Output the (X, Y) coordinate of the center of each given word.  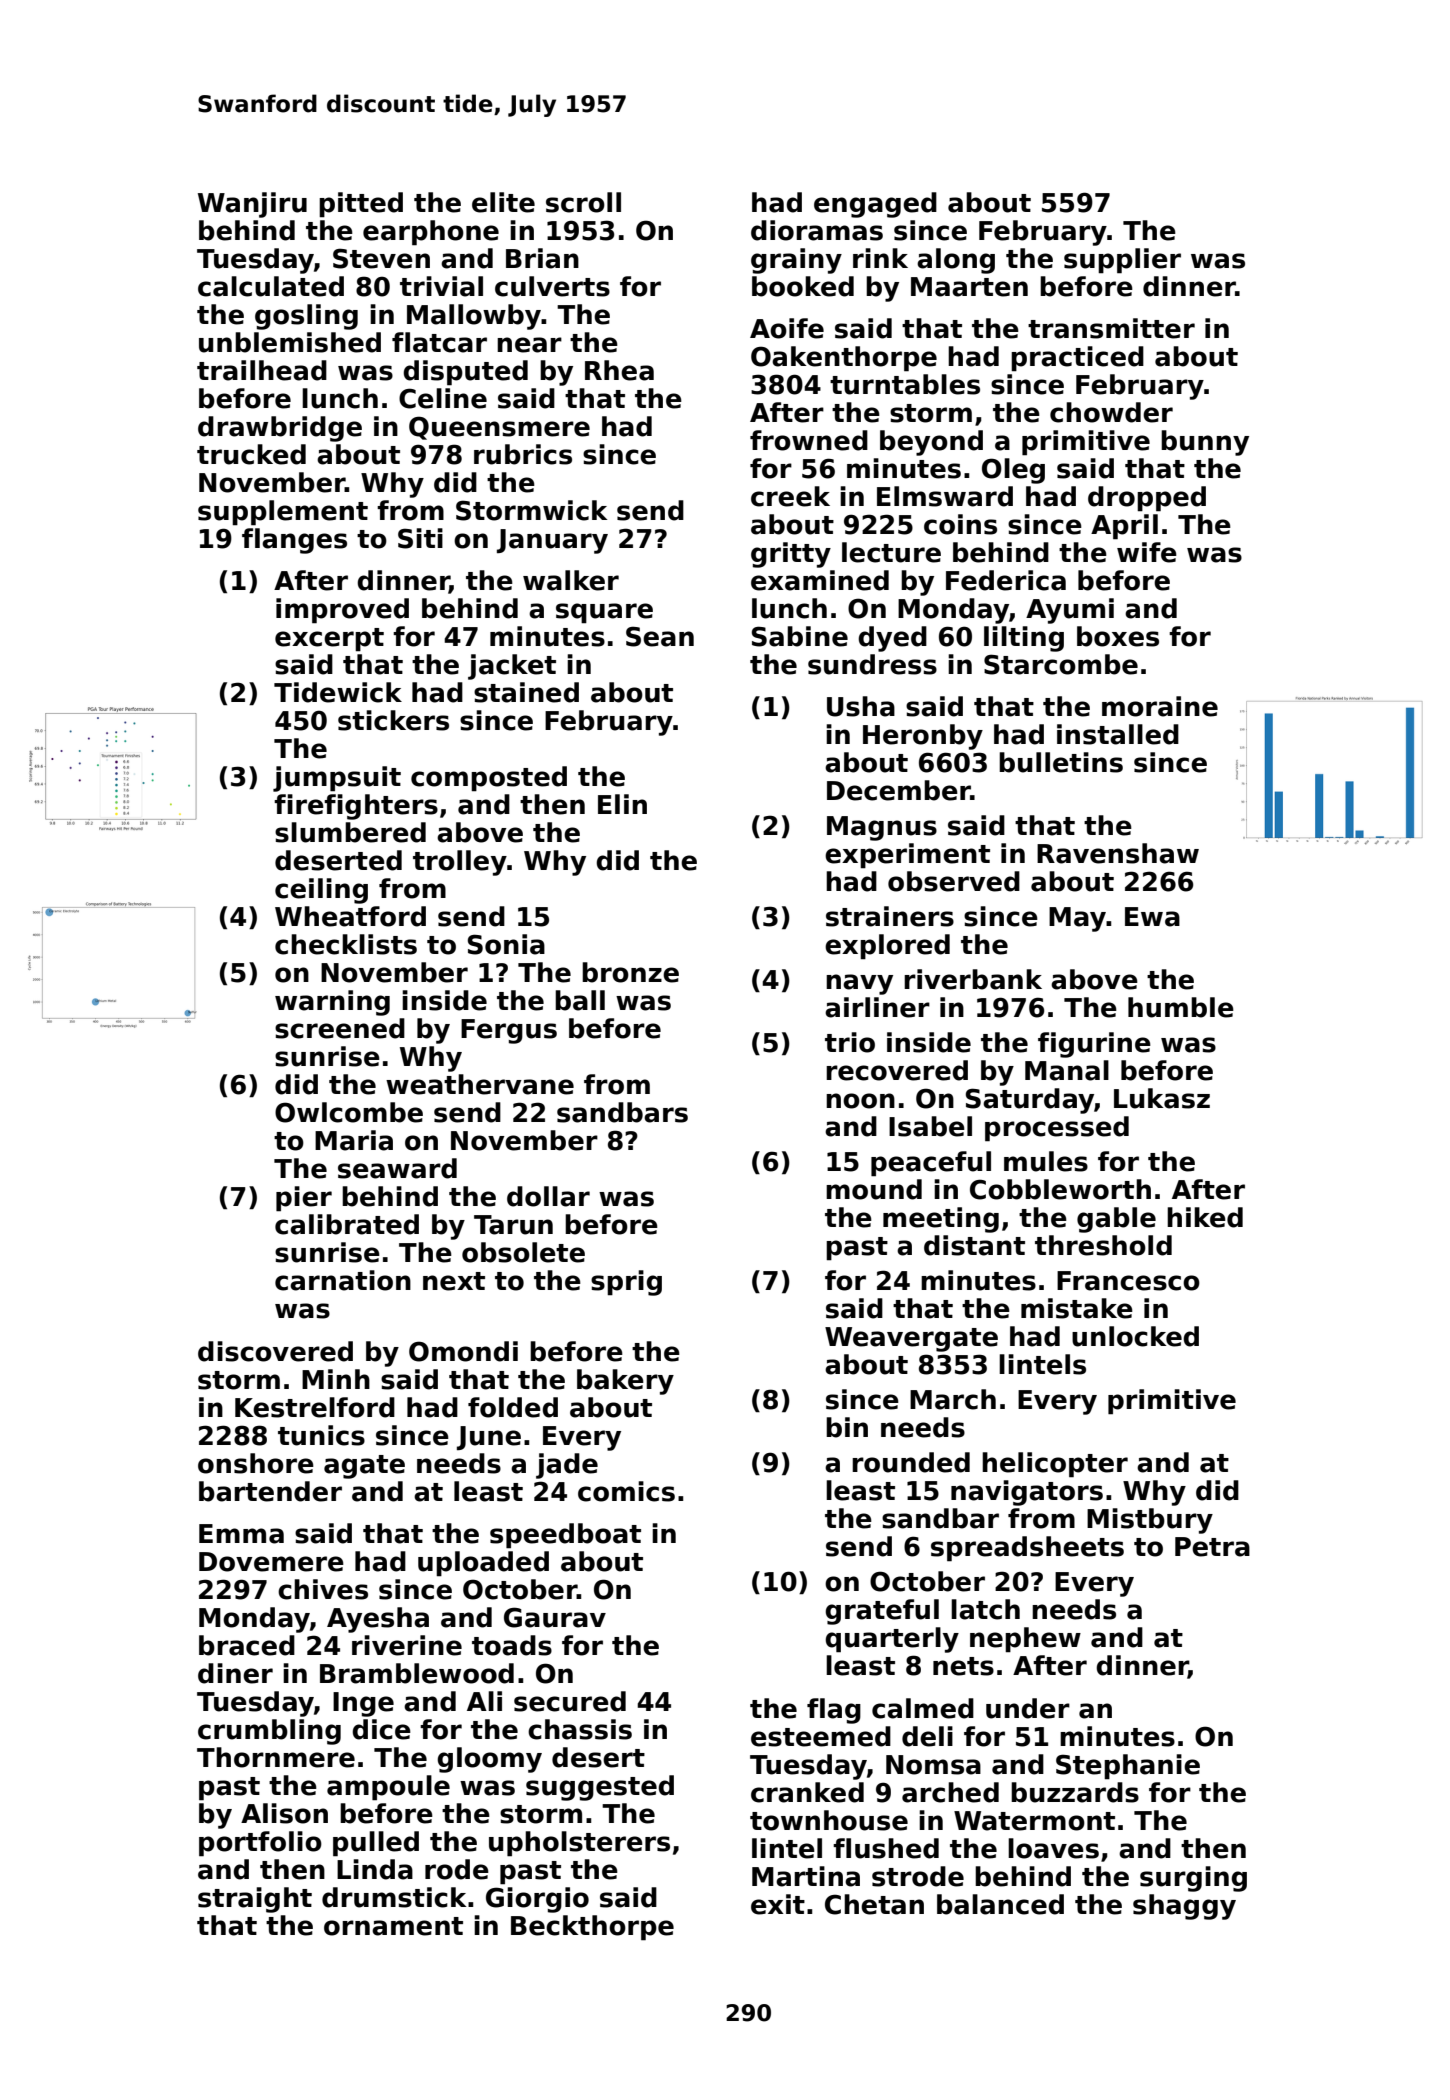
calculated (271, 286)
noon (860, 1101)
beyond (931, 443)
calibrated (347, 1224)
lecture (891, 552)
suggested (600, 1788)
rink (880, 258)
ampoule (388, 1788)
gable (1116, 1220)
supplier (1122, 261)
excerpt (329, 640)
